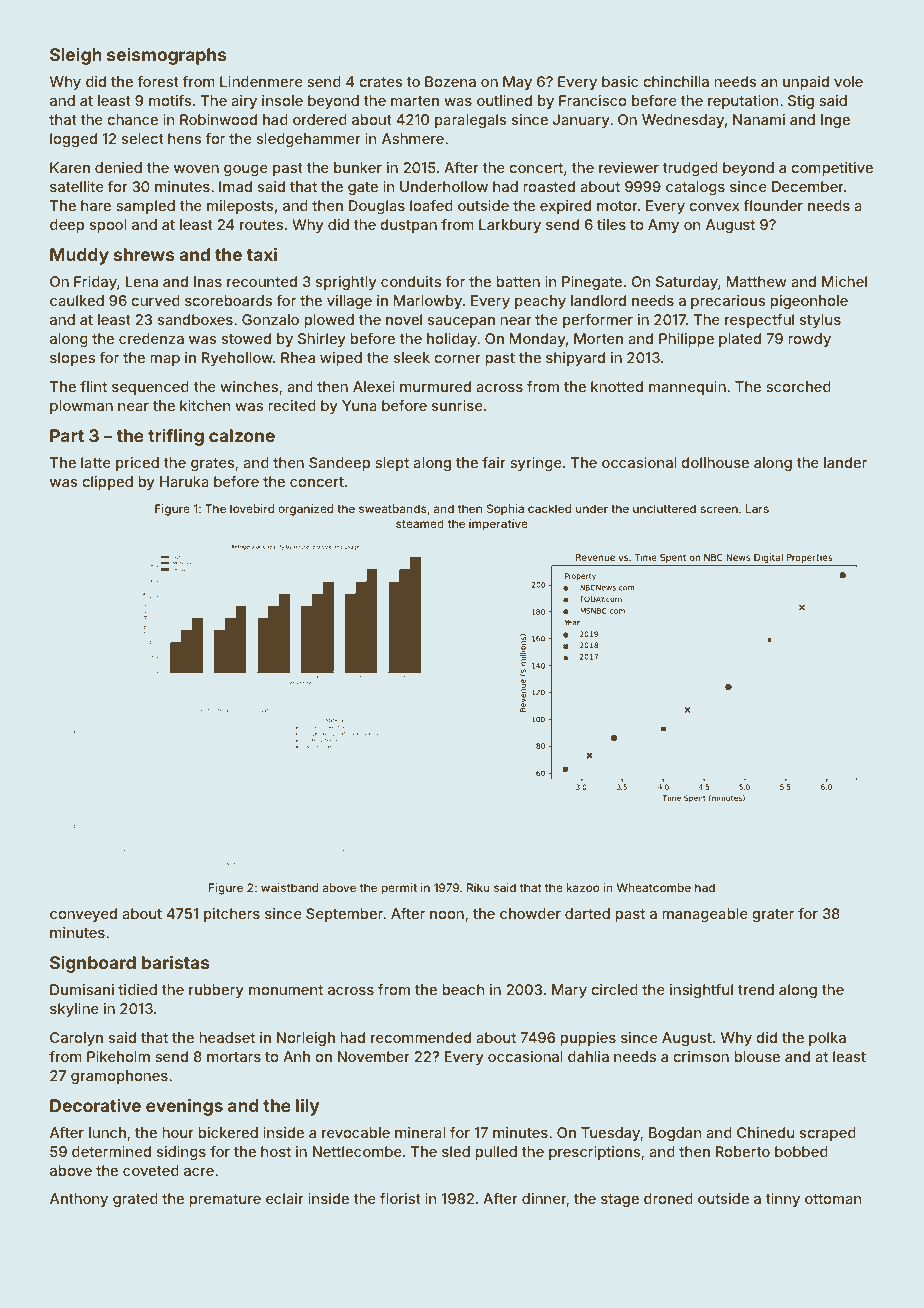  I want to click on florist, so click(400, 1198).
